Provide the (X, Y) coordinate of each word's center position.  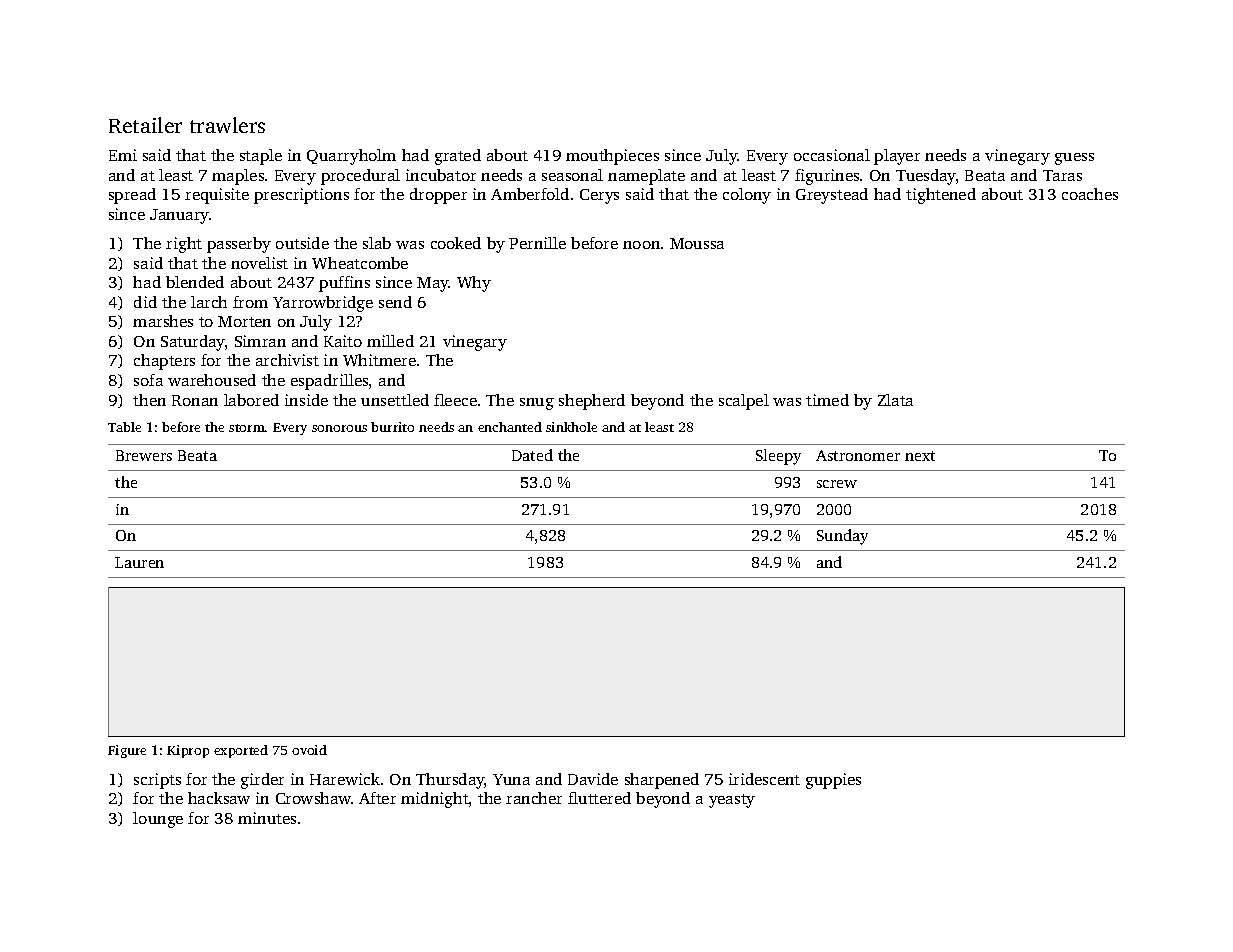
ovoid (309, 750)
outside (302, 243)
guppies (833, 781)
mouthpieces (612, 157)
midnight (435, 800)
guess (1074, 159)
